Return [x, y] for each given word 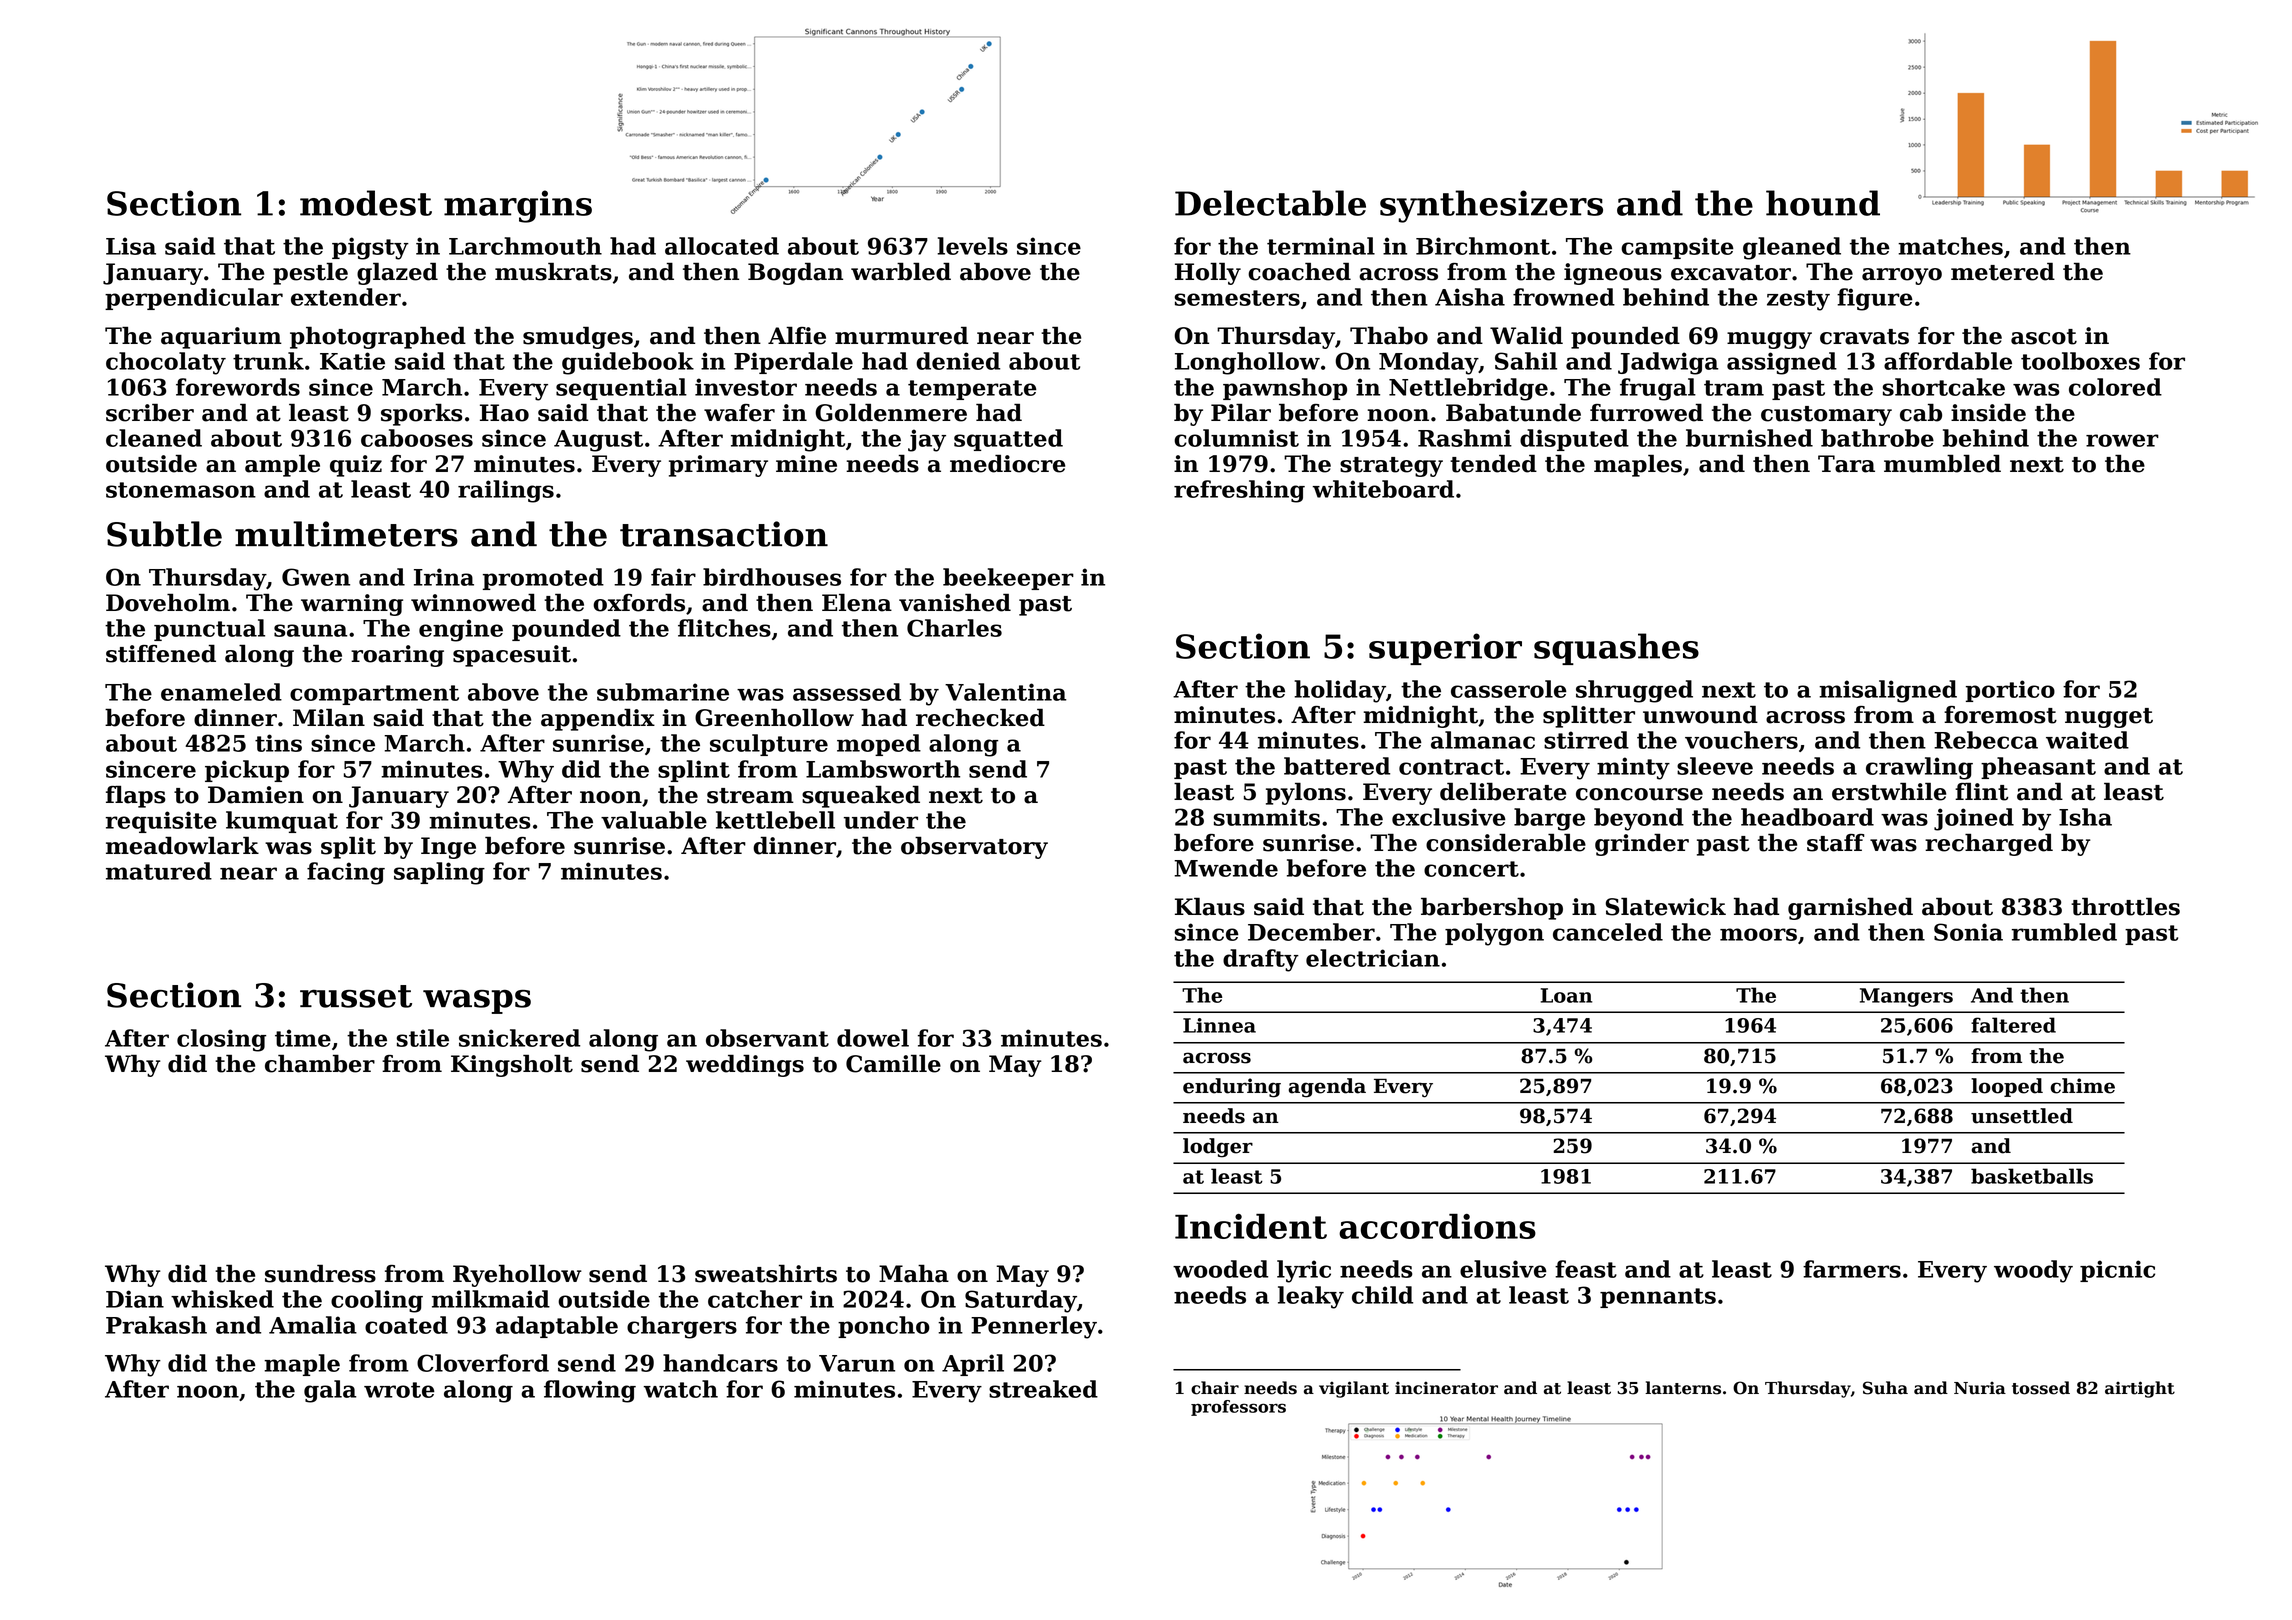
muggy [1769, 340]
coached [1299, 272]
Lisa [131, 246]
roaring [397, 656]
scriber [150, 413]
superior [1445, 649]
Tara [1846, 464]
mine [806, 464]
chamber [320, 1064]
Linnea [1219, 1025]
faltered [2013, 1025]
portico [2010, 691]
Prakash [156, 1325]
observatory [974, 848]
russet [356, 996]
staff [1836, 843]
